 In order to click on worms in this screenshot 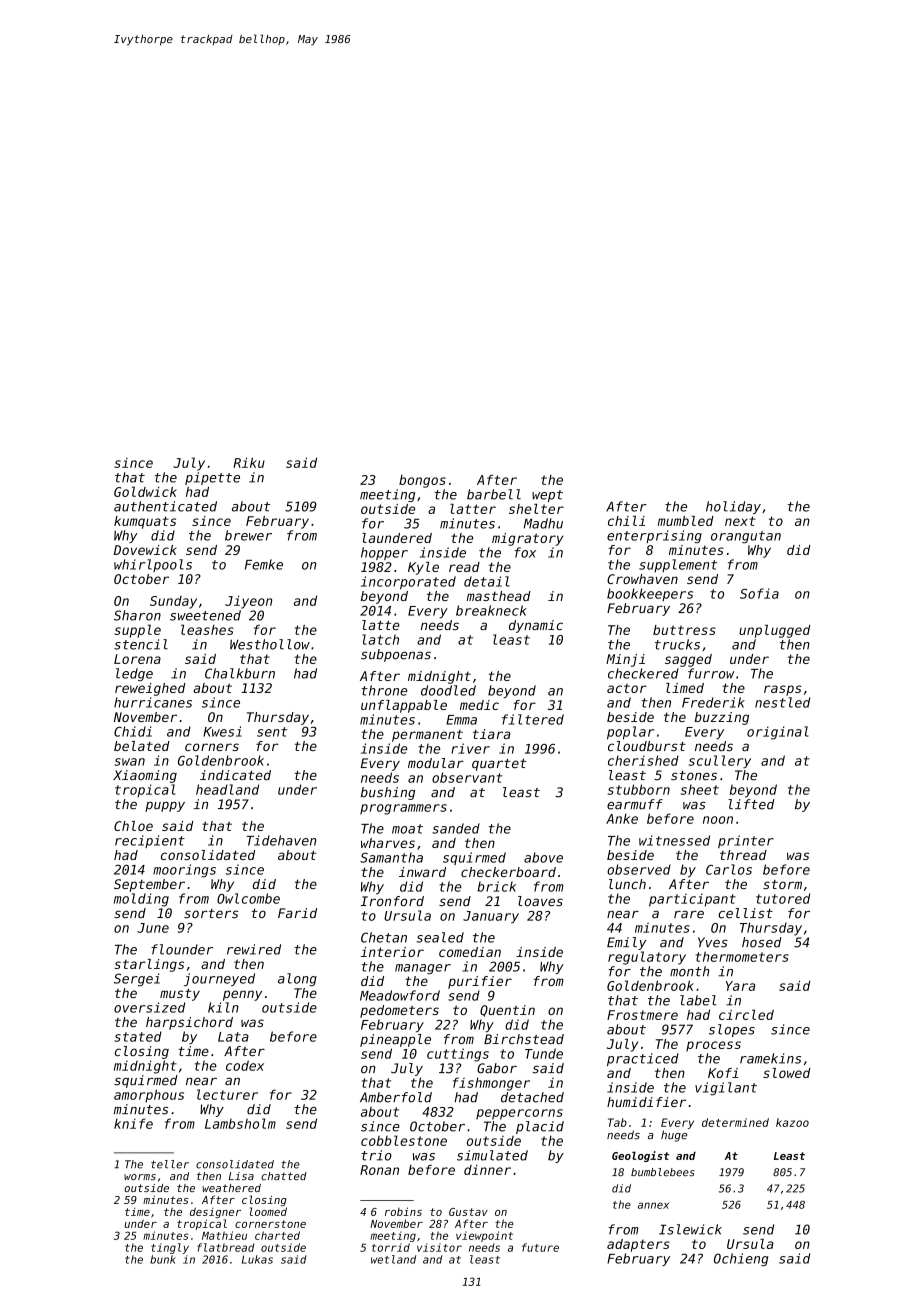, I will do `click(140, 1177)`.
